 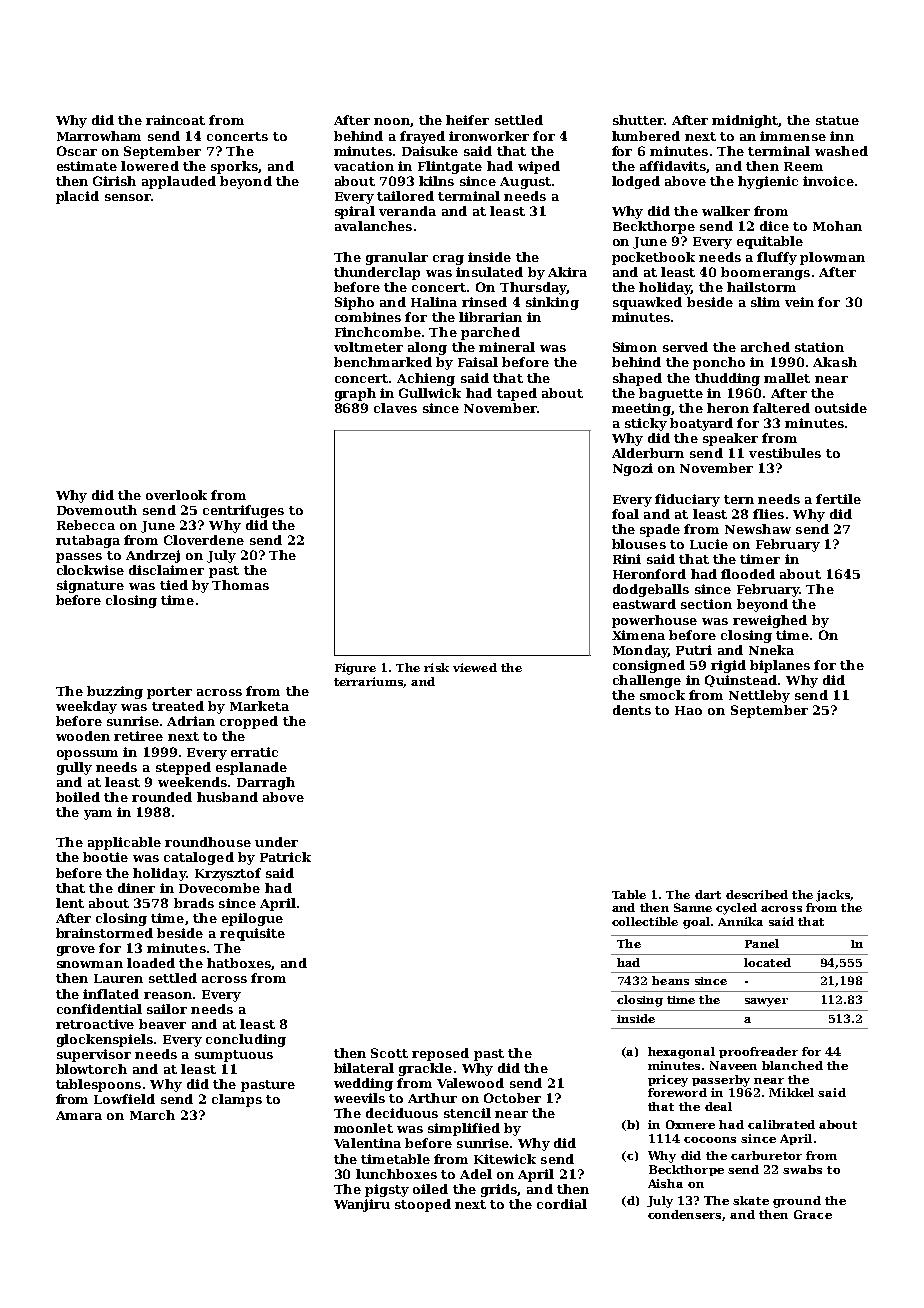 I want to click on buzzing, so click(x=115, y=692).
